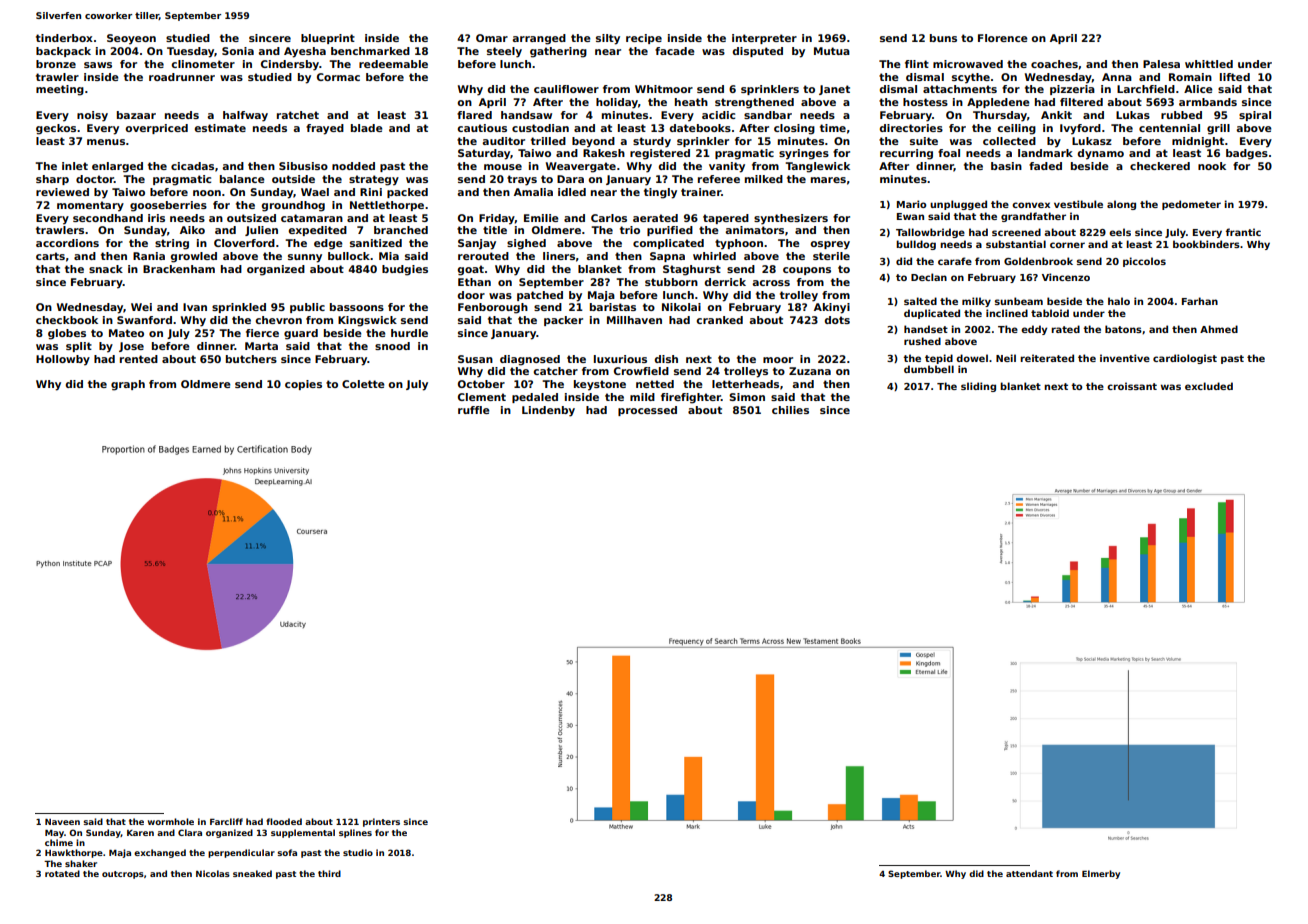 The width and height of the document is (1308, 924). What do you see at coordinates (1191, 205) in the document?
I see `pedometer` at bounding box center [1191, 205].
